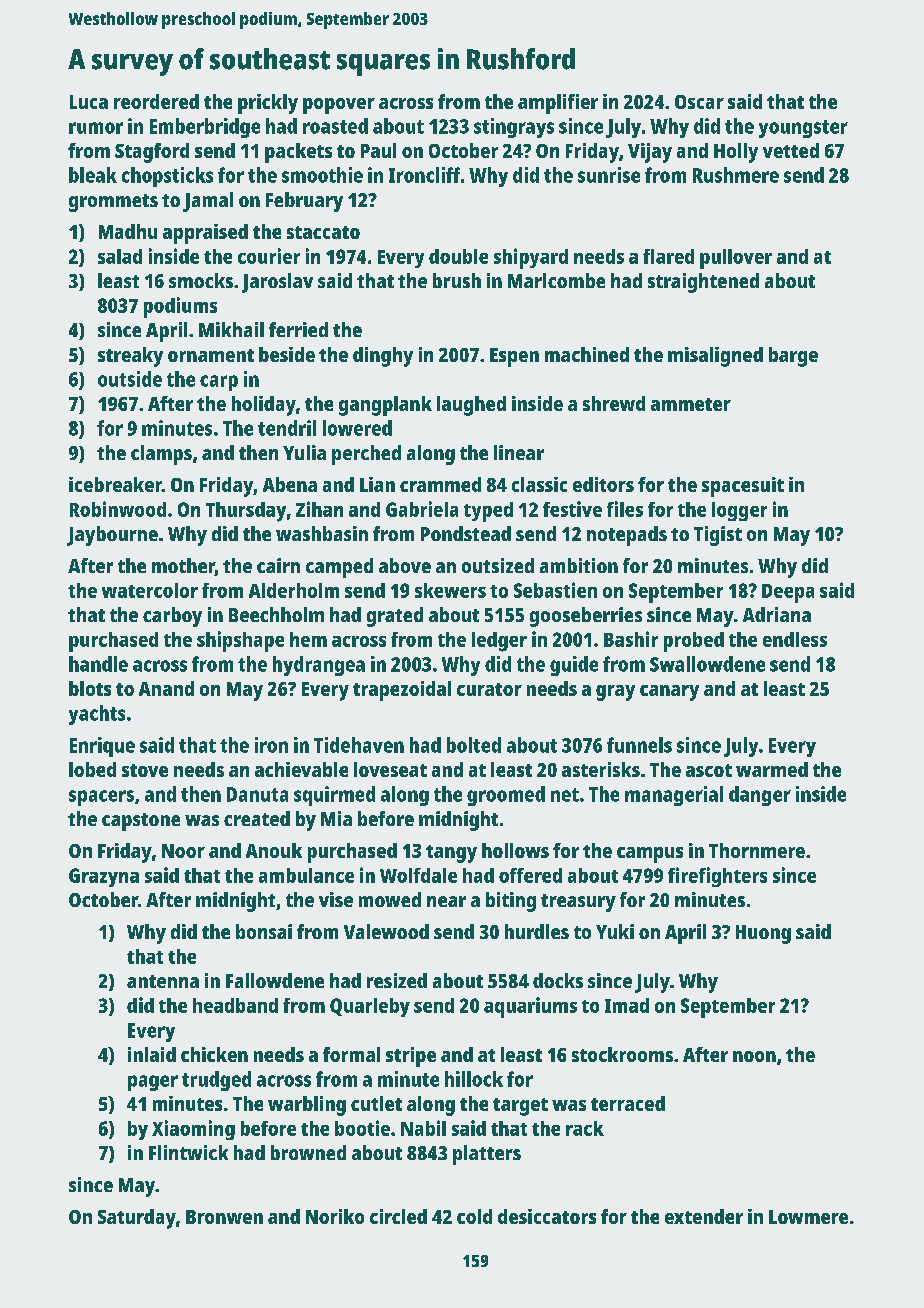 This screenshot has width=924, height=1308. I want to click on barge, so click(793, 357).
